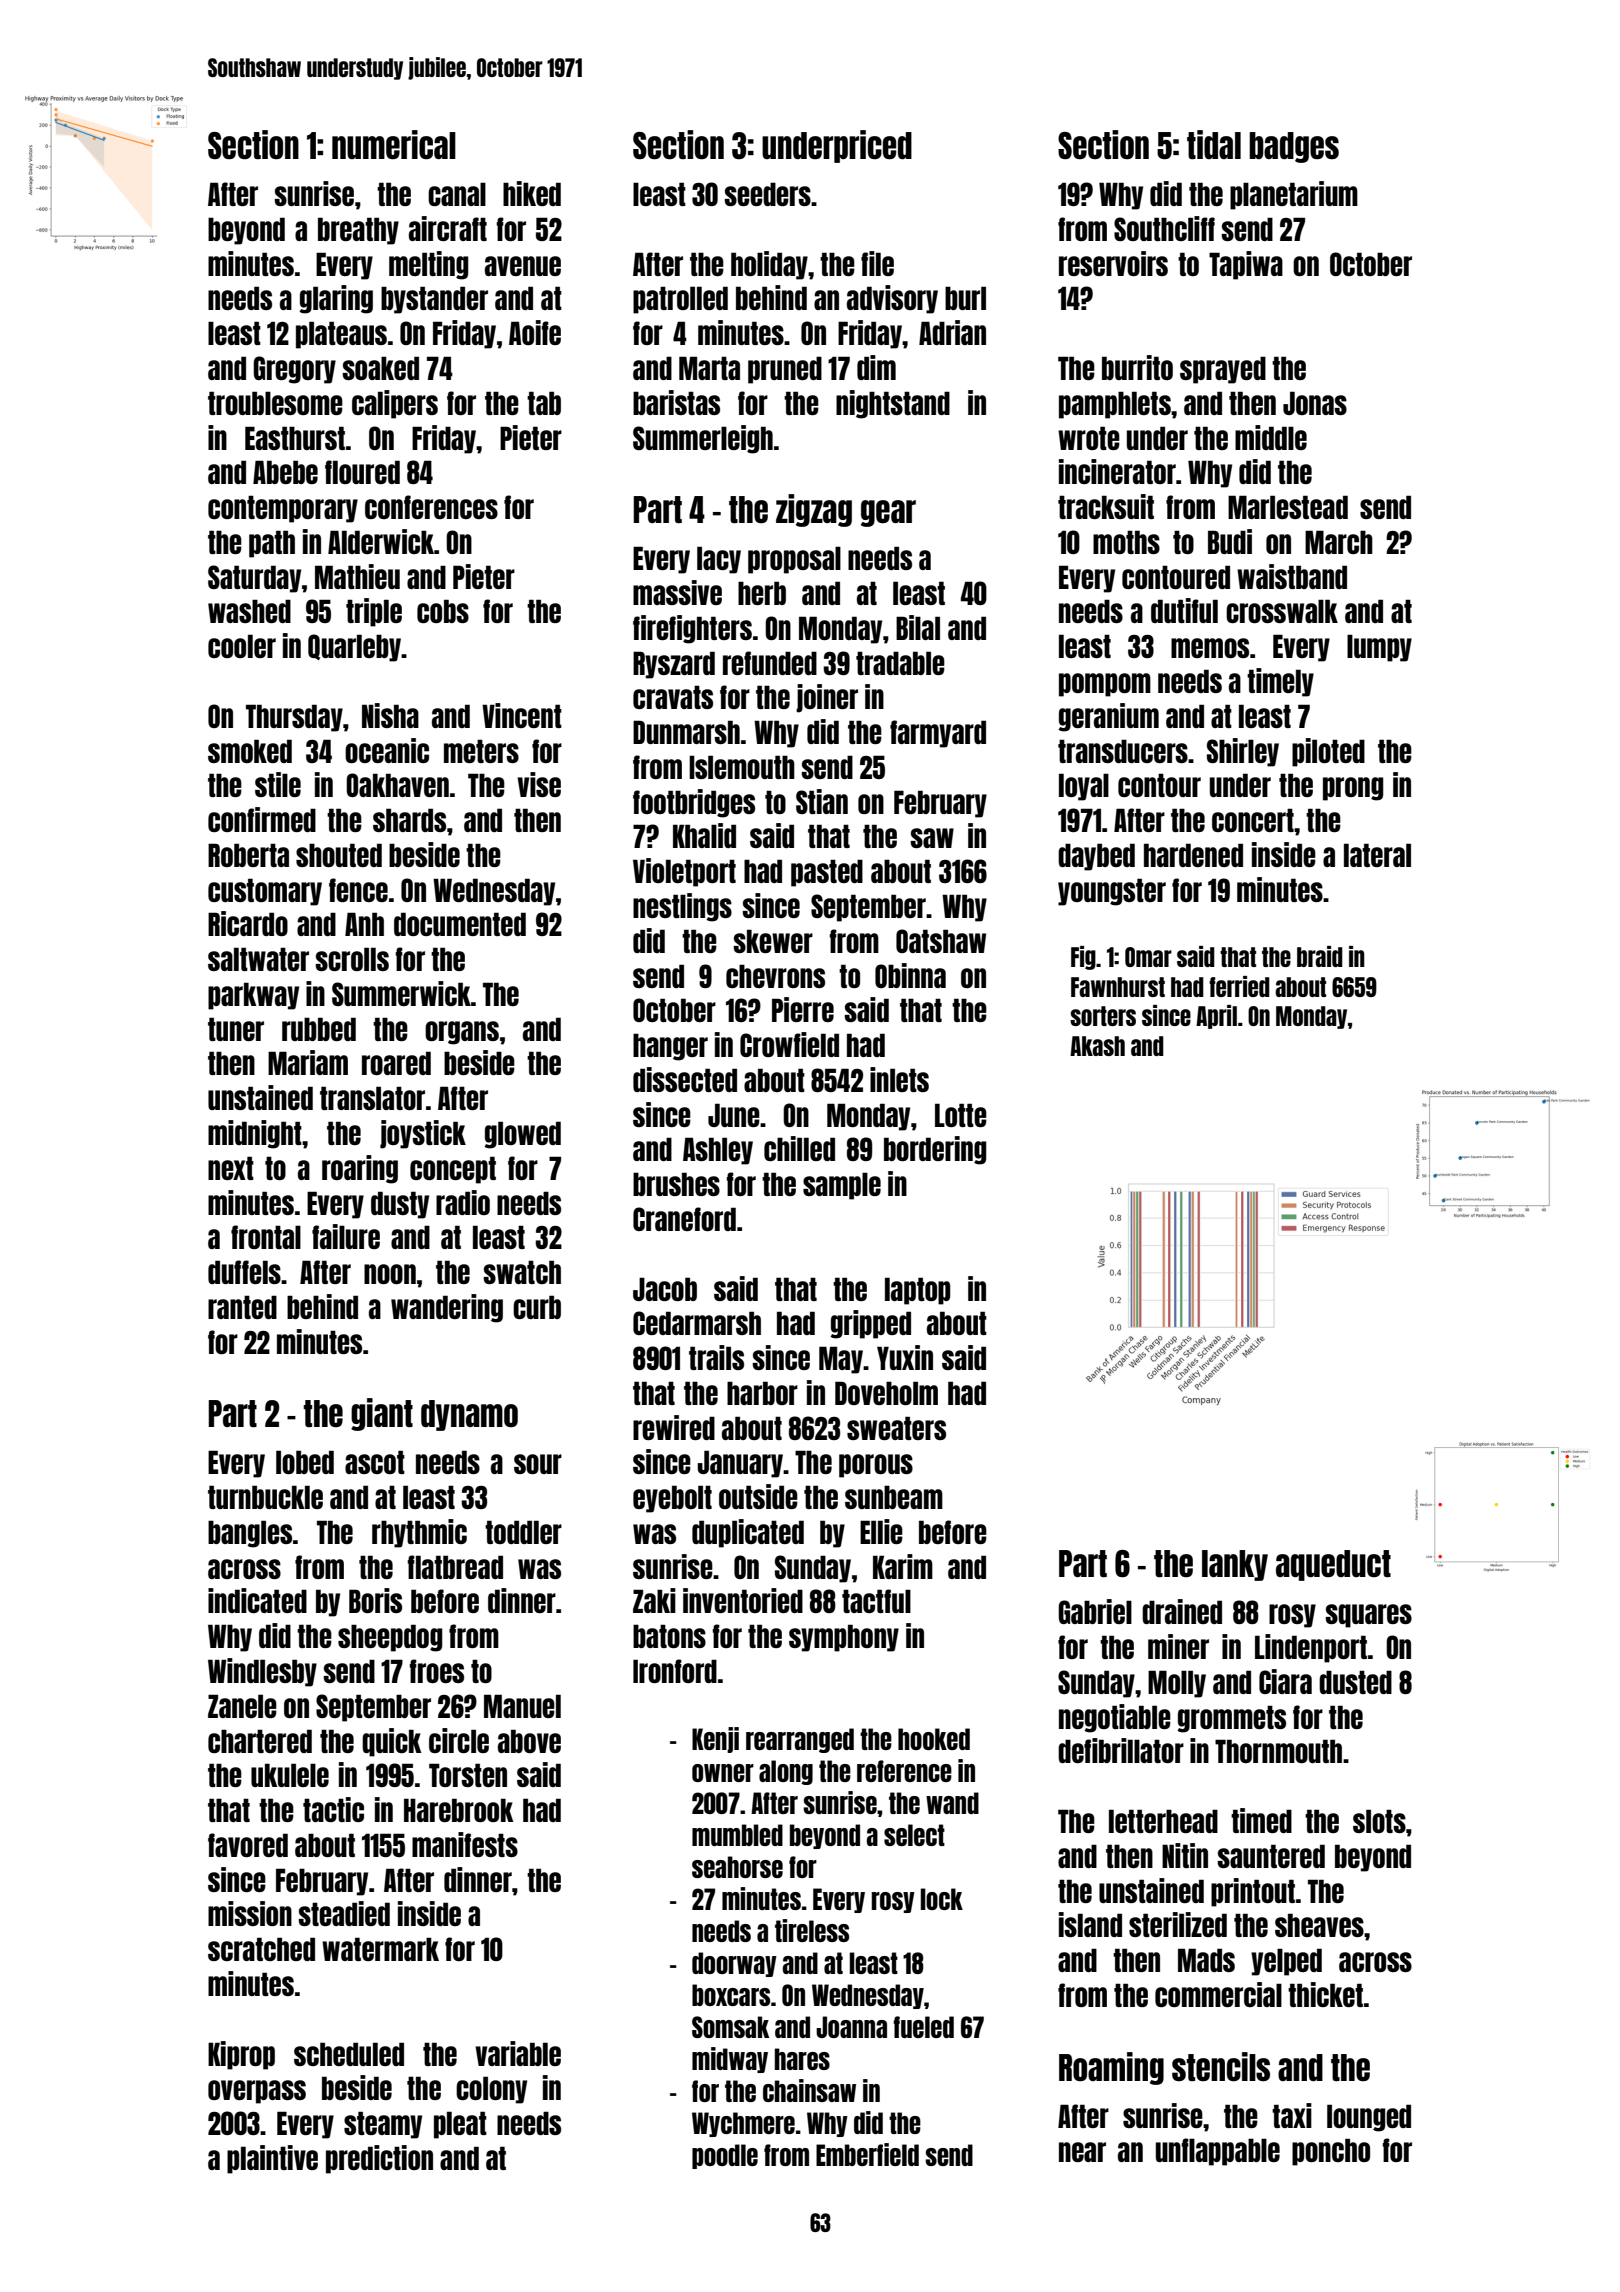 The height and width of the screenshot is (2292, 1620). I want to click on Kiprop, so click(241, 2055).
